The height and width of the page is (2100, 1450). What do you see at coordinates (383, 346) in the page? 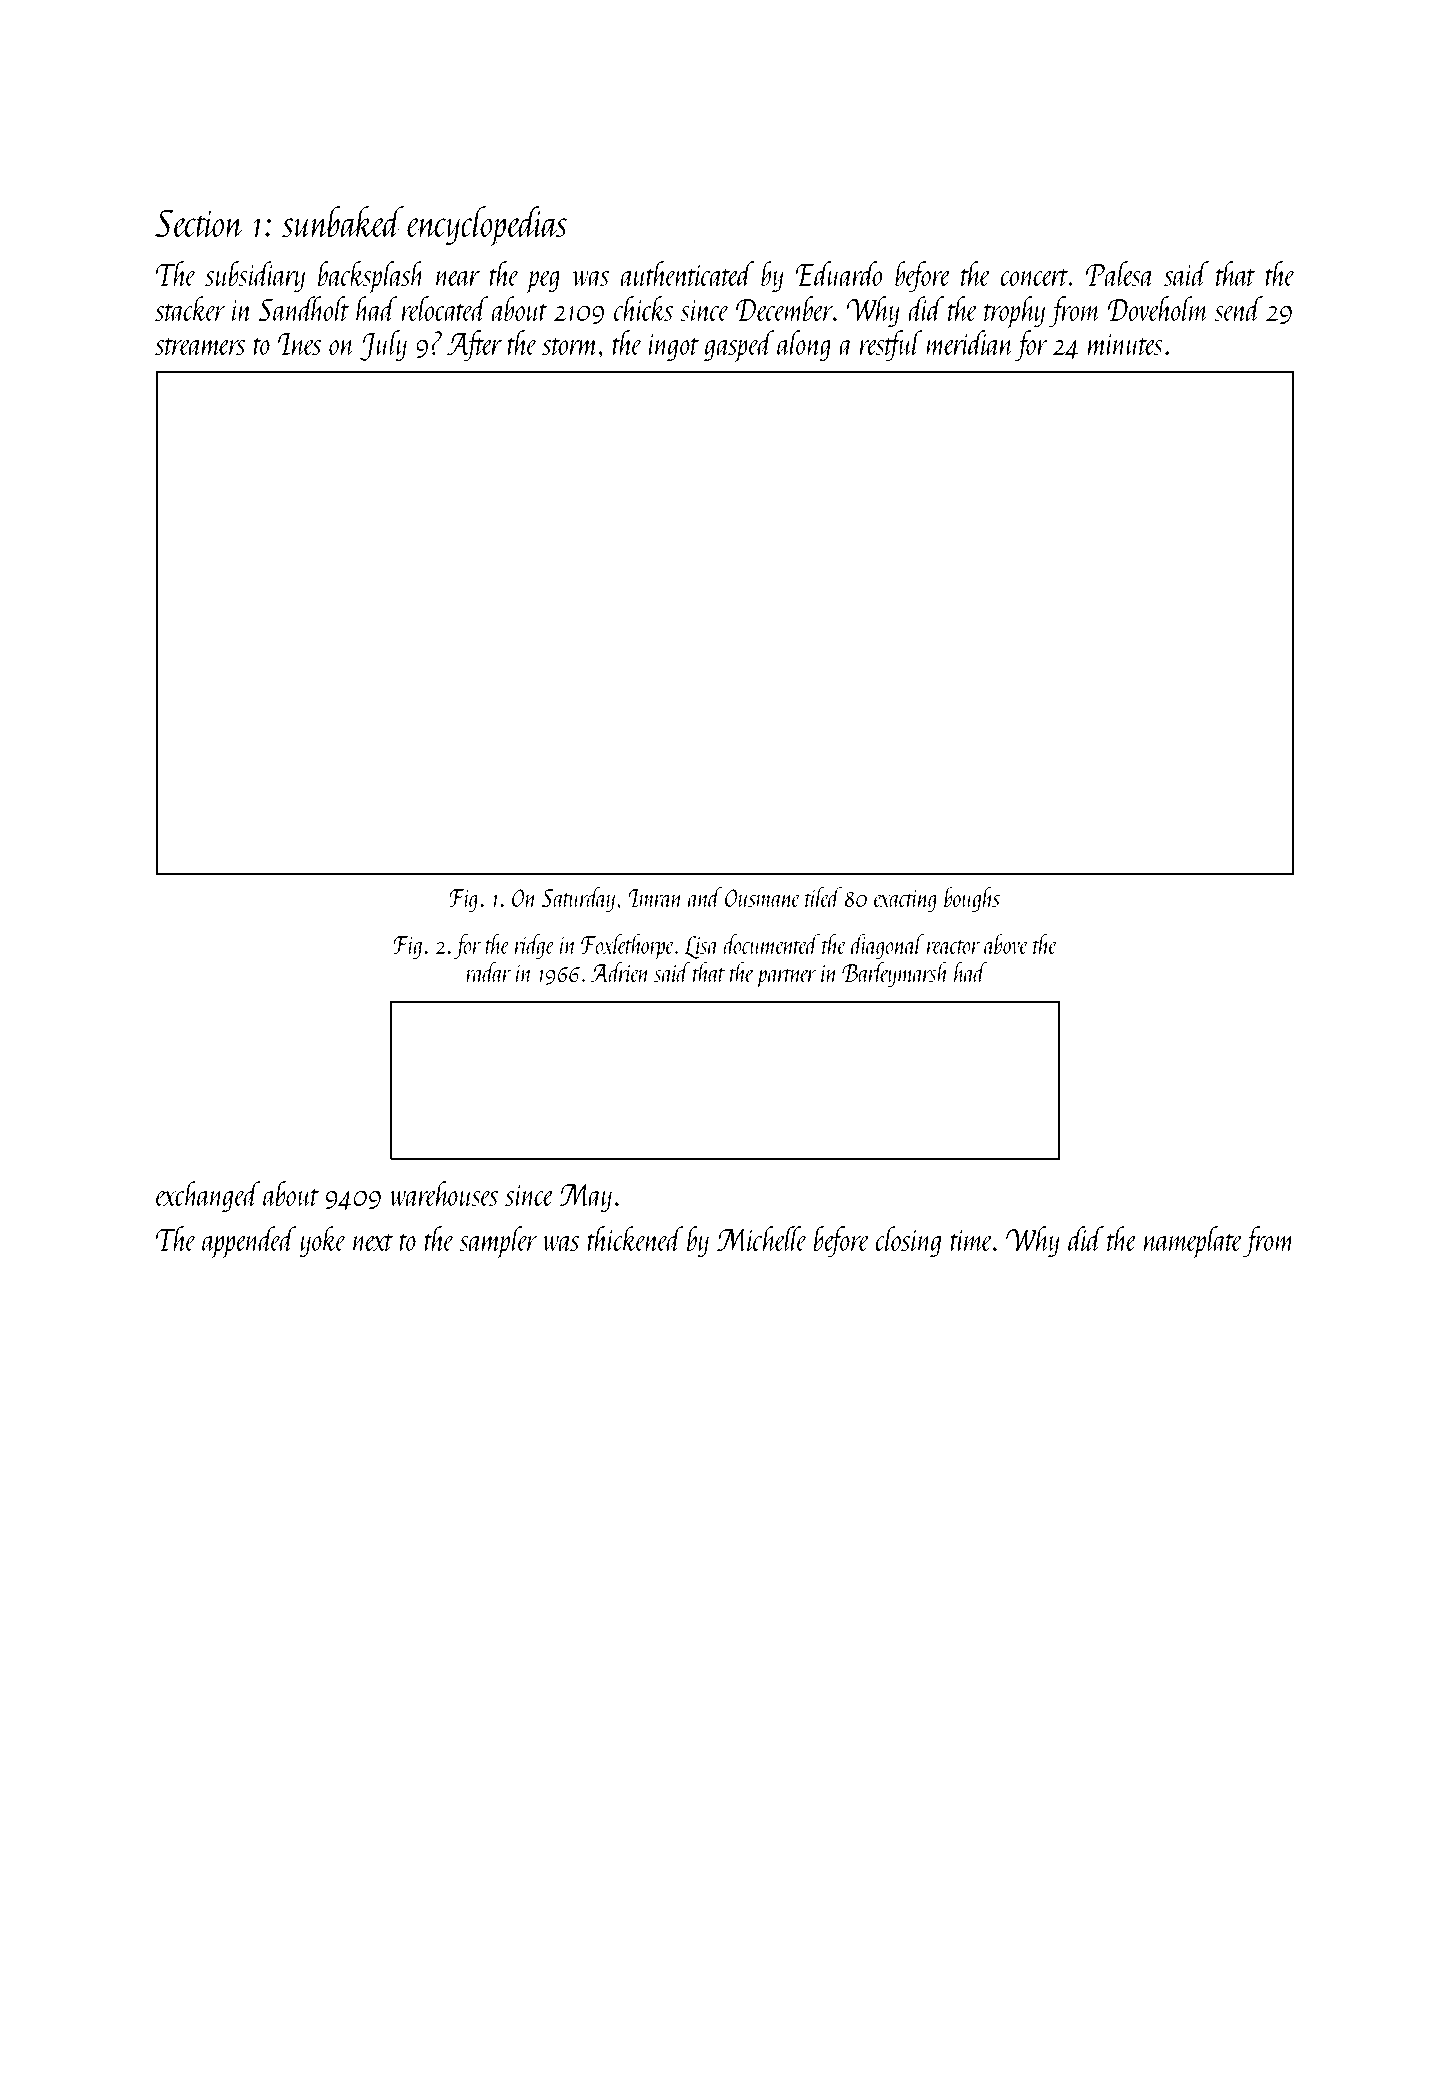
I see `July` at bounding box center [383, 346].
